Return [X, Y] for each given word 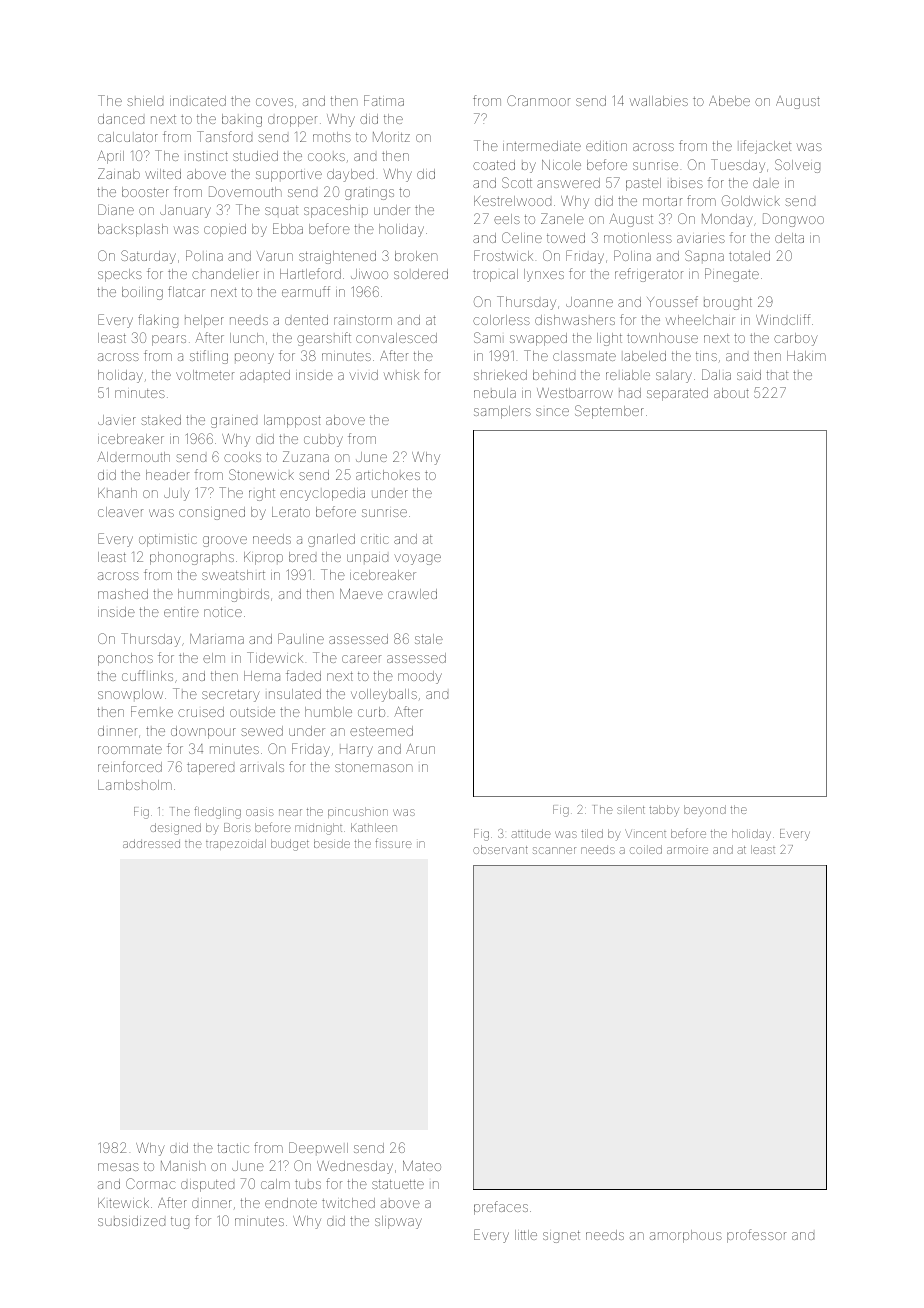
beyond [705, 811]
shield [145, 101]
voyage [417, 559]
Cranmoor [538, 100]
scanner [554, 850]
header [167, 475]
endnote [291, 1203]
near [290, 812]
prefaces [501, 1208]
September [609, 412]
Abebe [729, 101]
